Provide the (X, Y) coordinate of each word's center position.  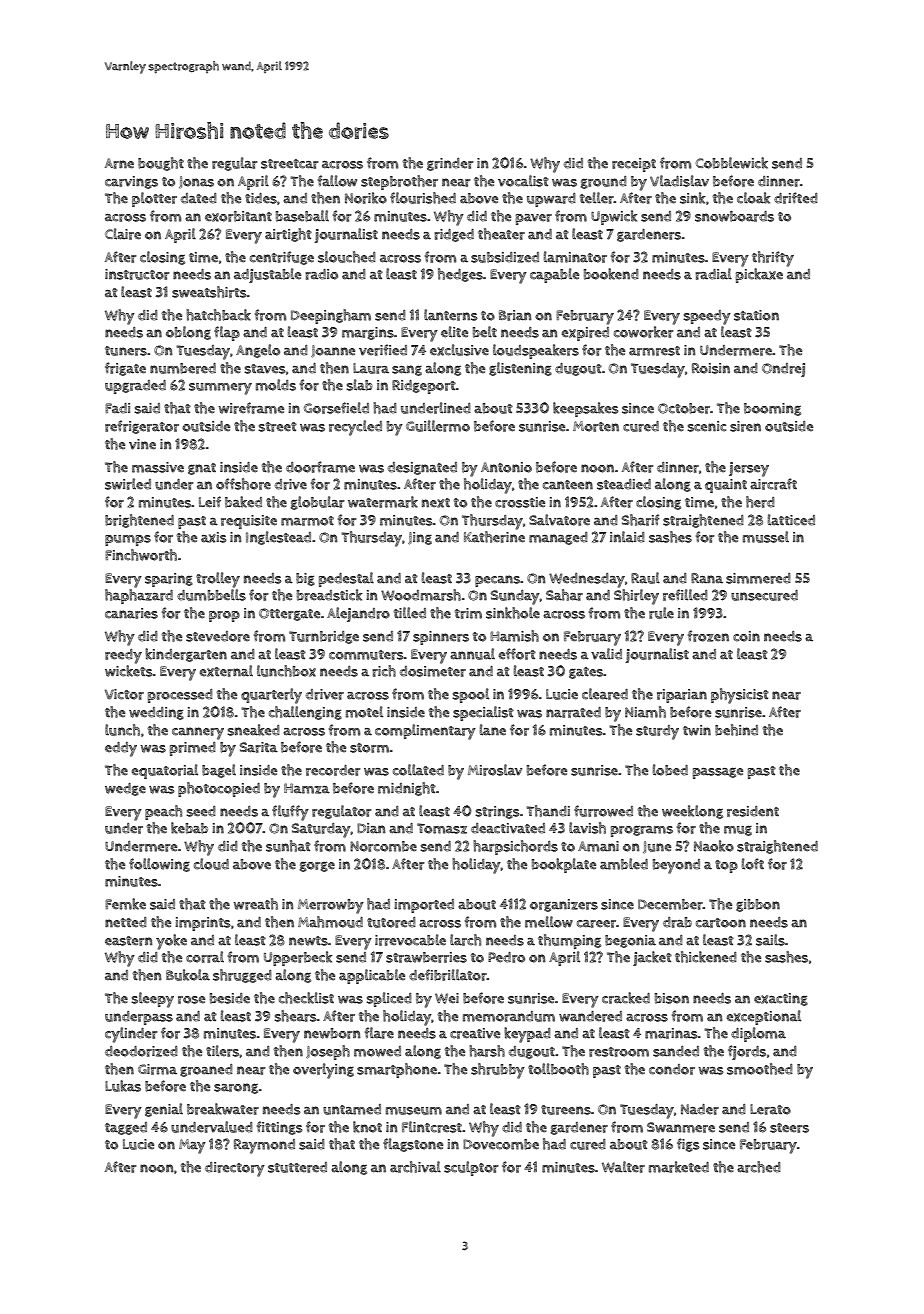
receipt (634, 165)
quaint (726, 486)
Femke (125, 904)
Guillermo (438, 426)
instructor (137, 274)
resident (753, 811)
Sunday (515, 597)
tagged (126, 1128)
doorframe (320, 467)
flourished (423, 198)
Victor (124, 694)
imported (424, 906)
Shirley (636, 597)
